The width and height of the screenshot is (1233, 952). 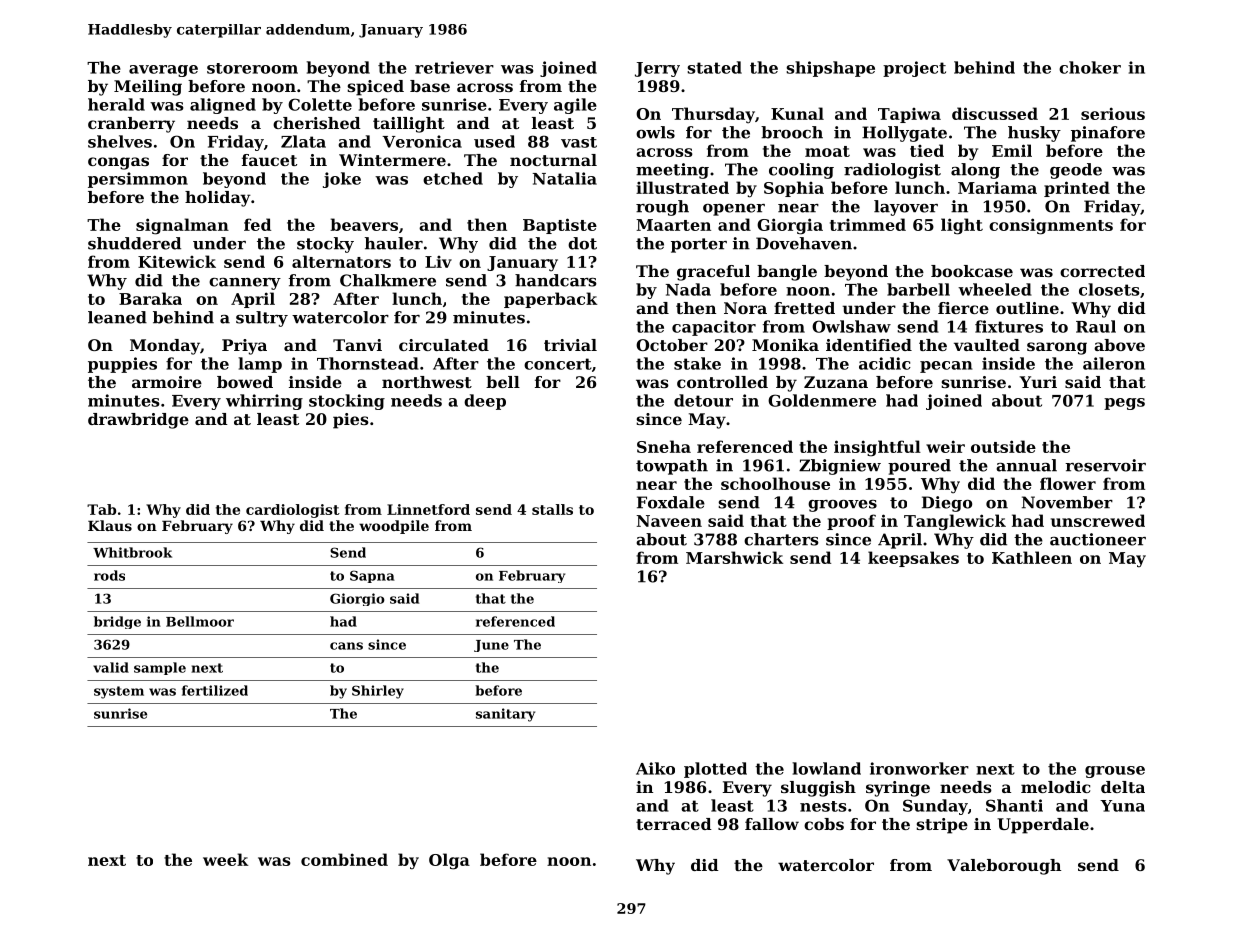 What do you see at coordinates (919, 768) in the screenshot?
I see `ironworker` at bounding box center [919, 768].
